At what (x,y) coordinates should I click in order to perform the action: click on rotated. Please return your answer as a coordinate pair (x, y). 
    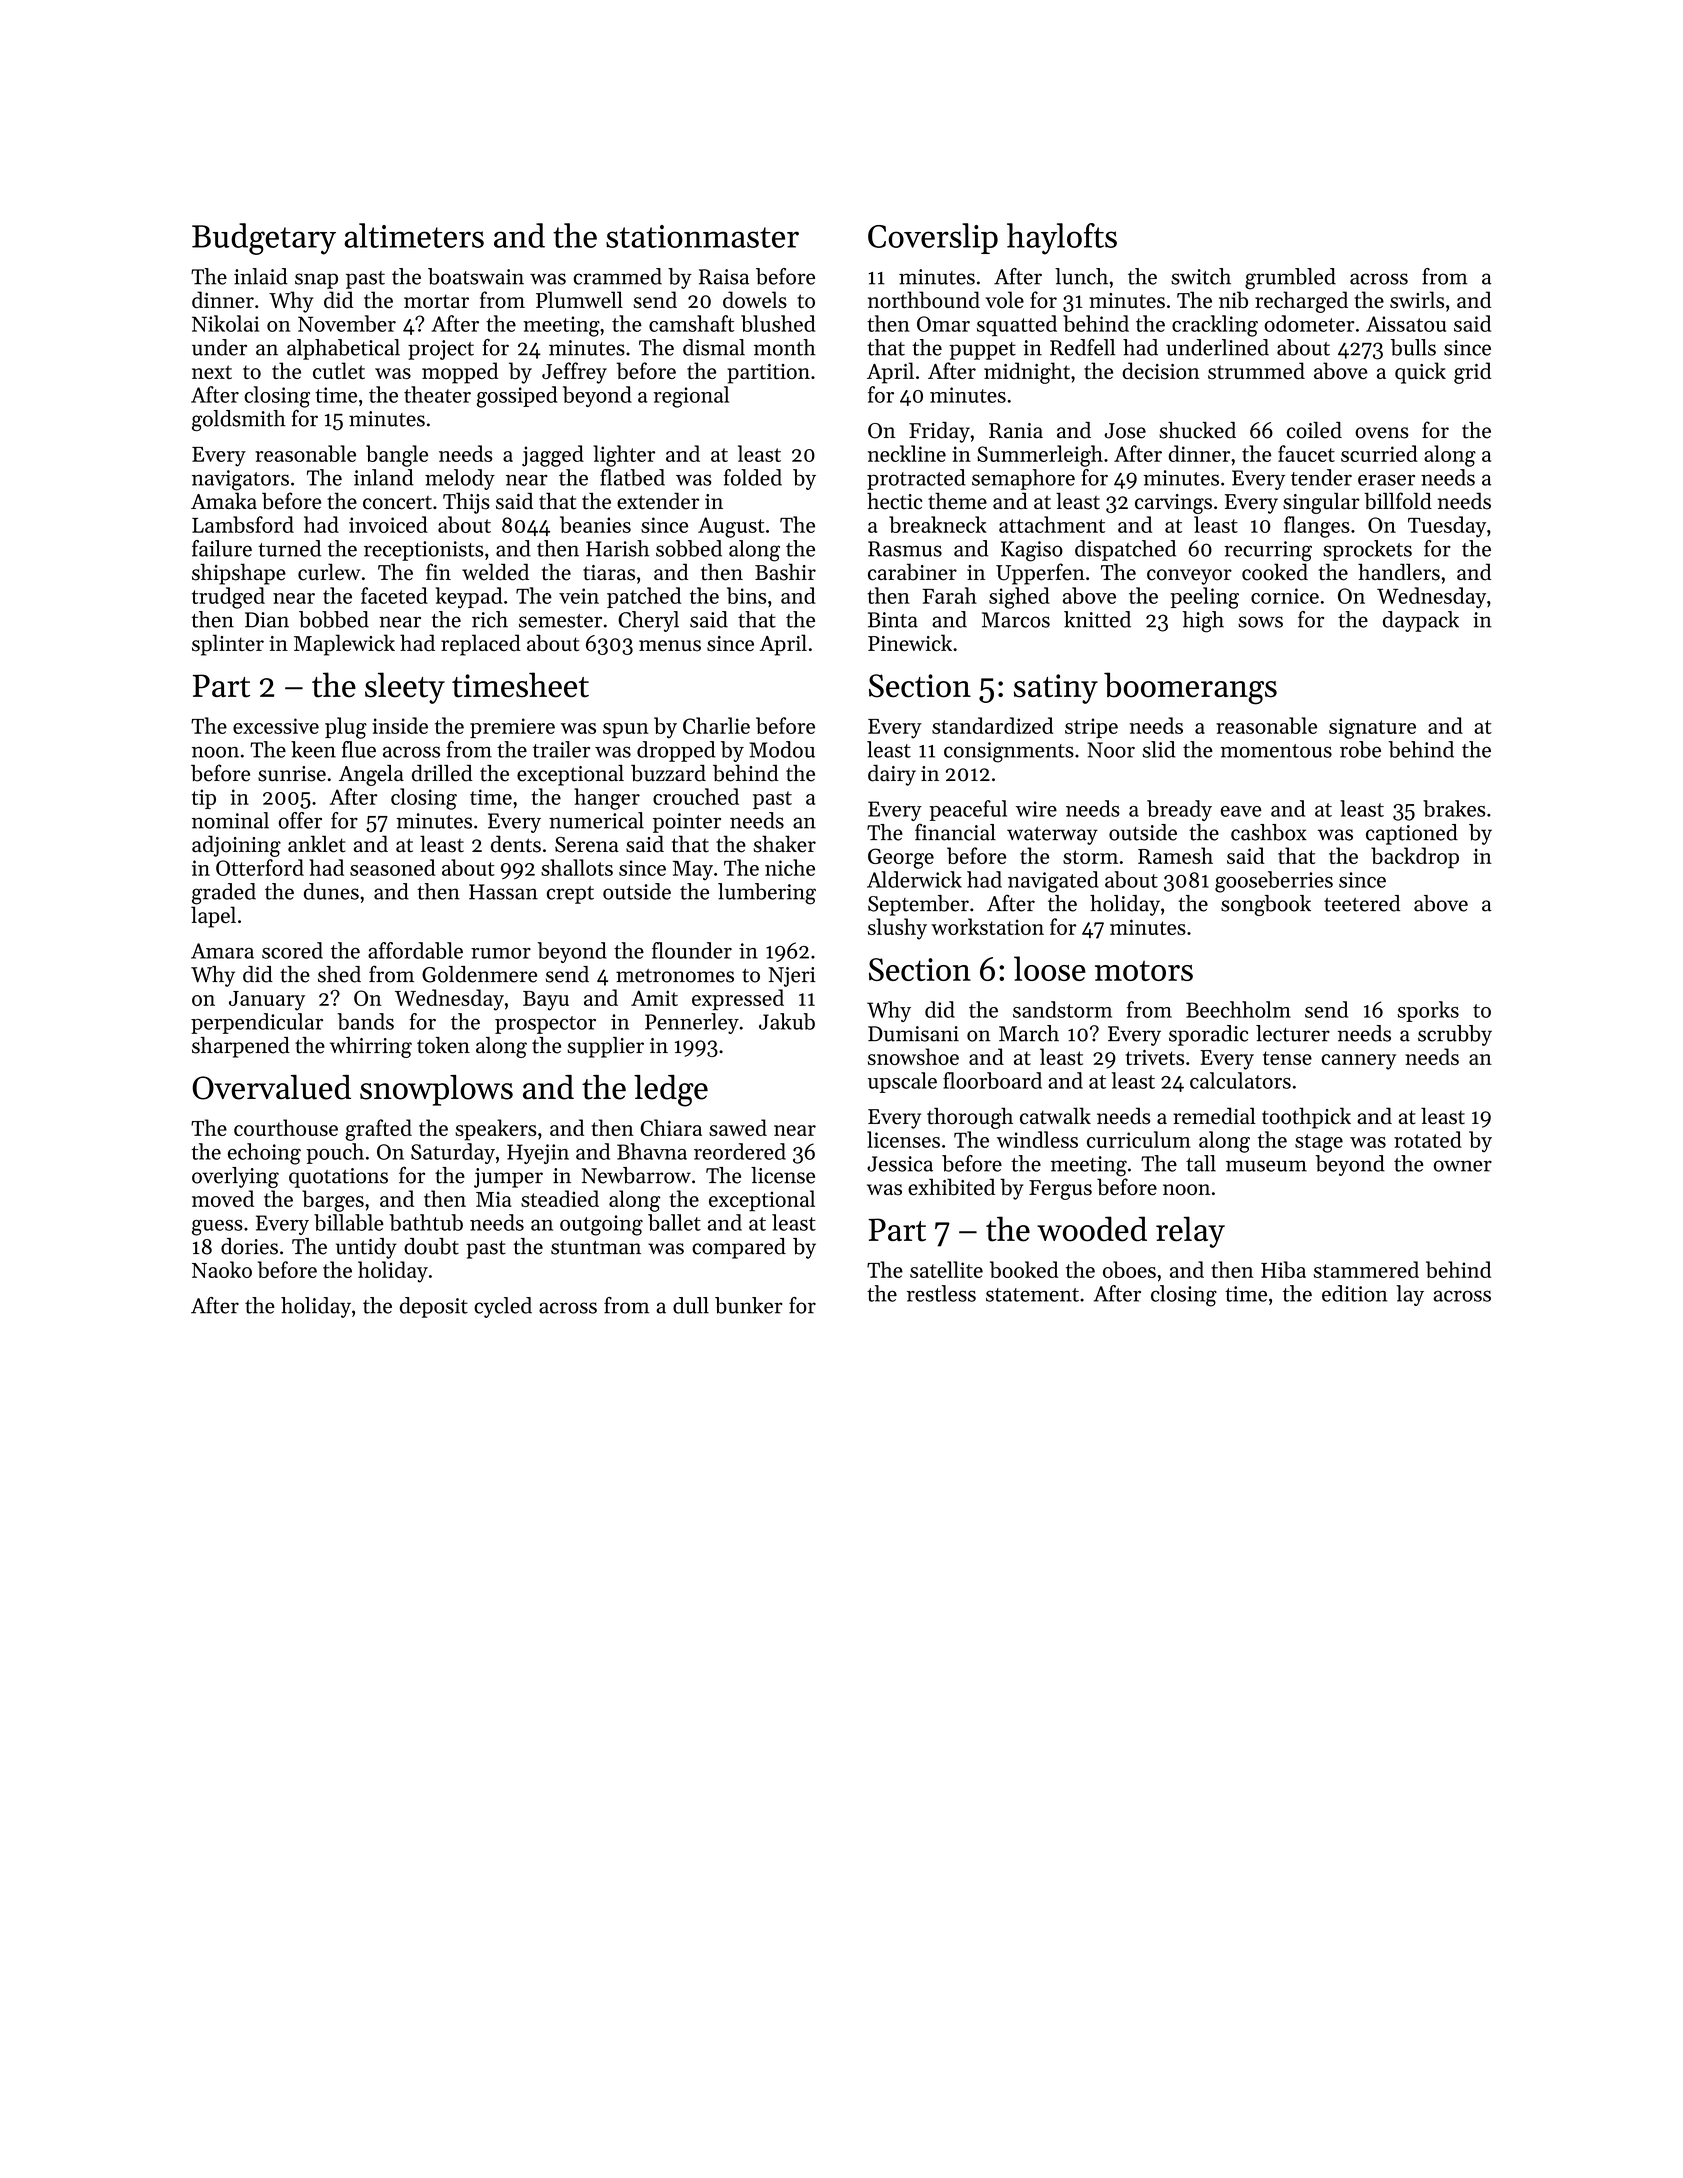
    Looking at the image, I should click on (1428, 1139).
